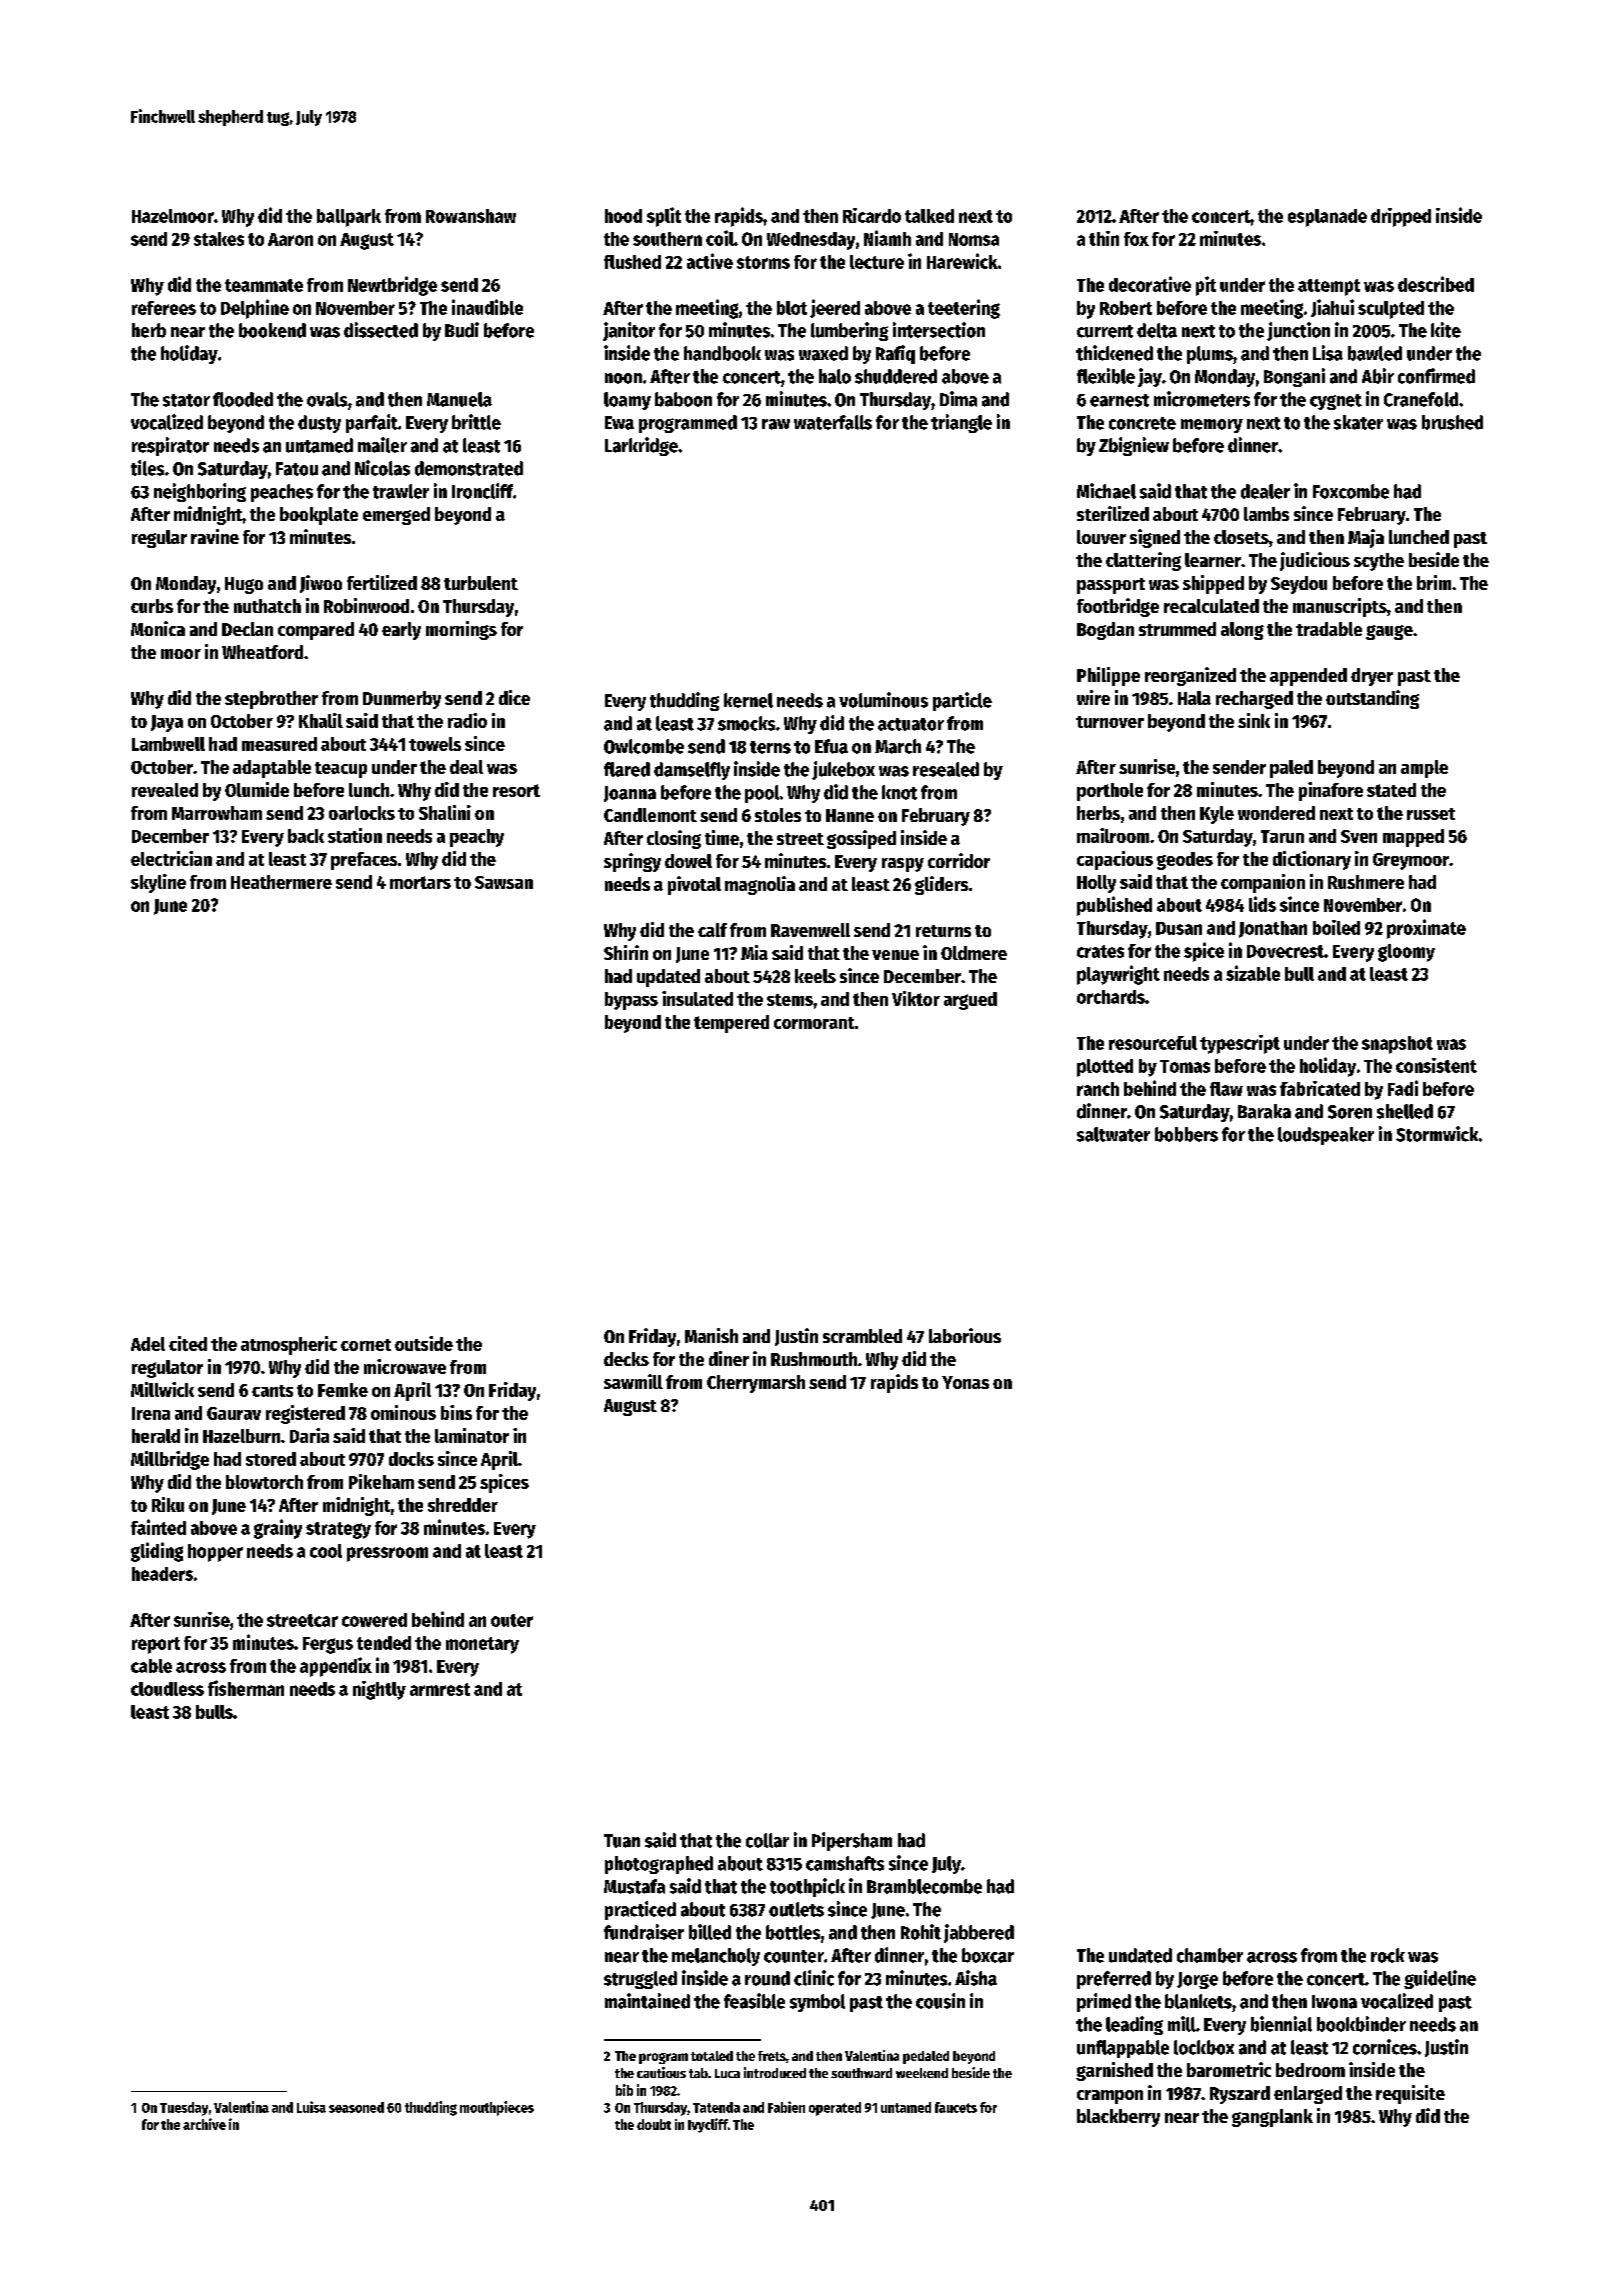 The width and height of the screenshot is (1620, 2292). I want to click on ovals, so click(327, 399).
